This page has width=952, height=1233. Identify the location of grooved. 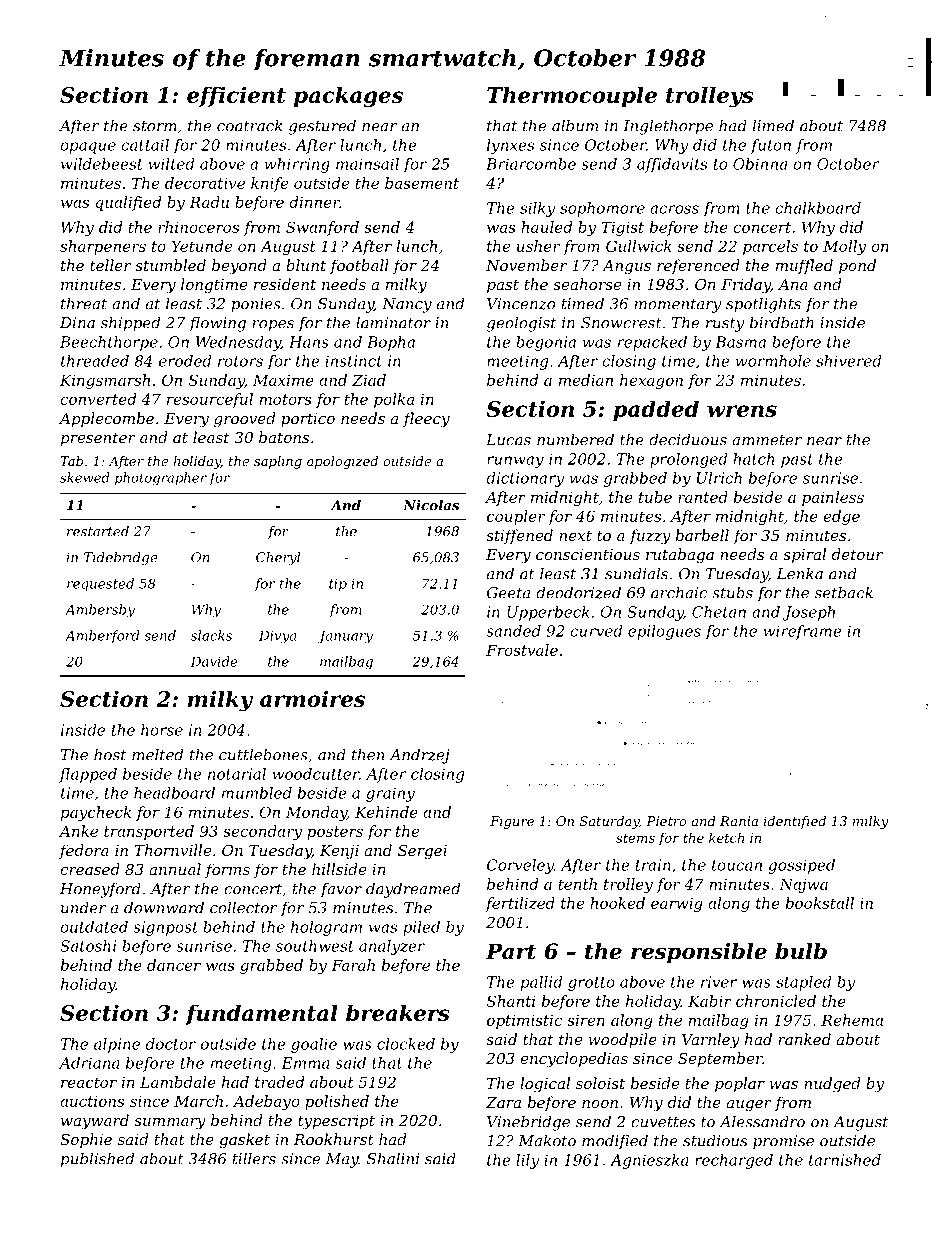
(244, 420).
